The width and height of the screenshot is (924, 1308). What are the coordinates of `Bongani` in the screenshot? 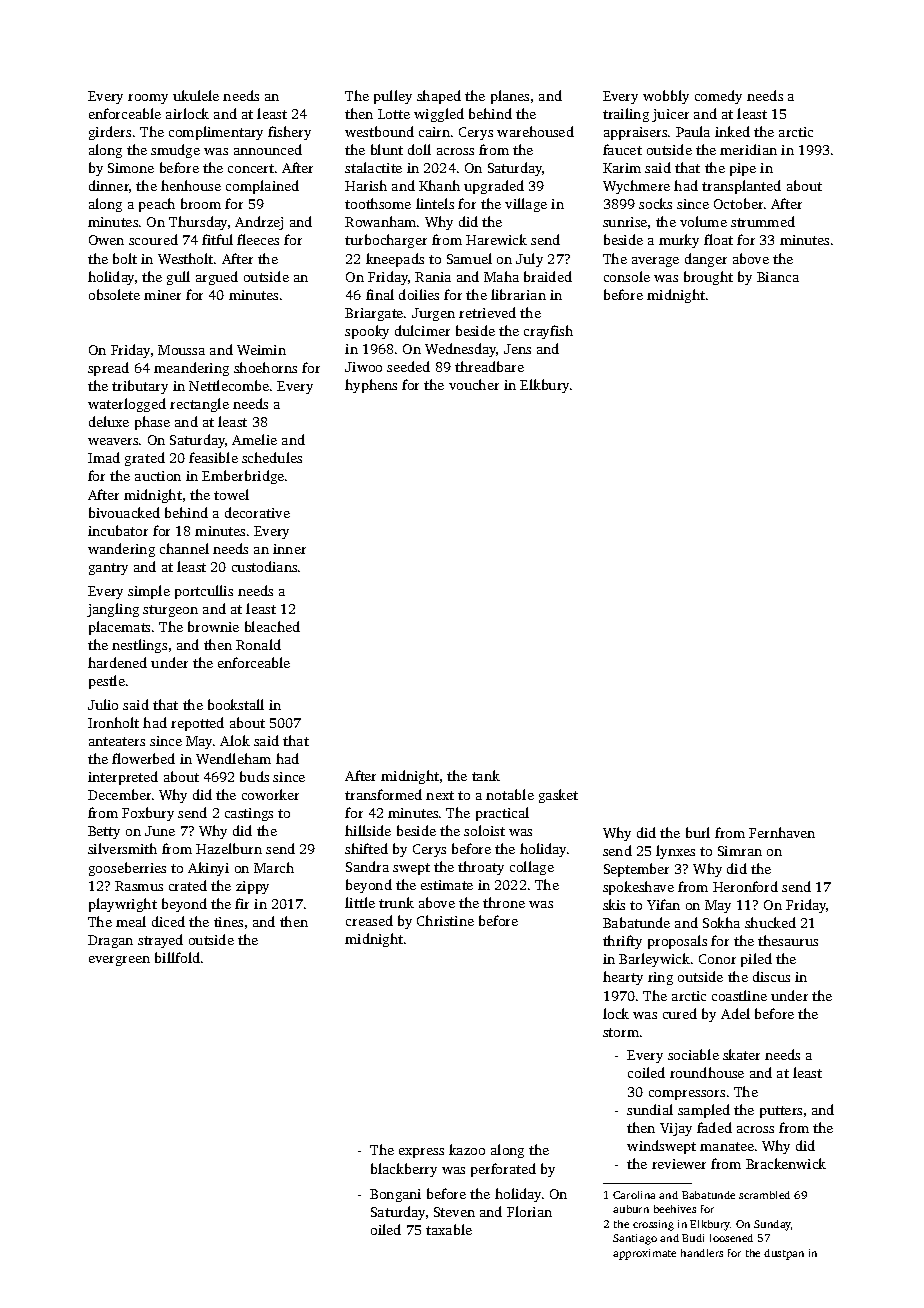 It's located at (395, 1195).
